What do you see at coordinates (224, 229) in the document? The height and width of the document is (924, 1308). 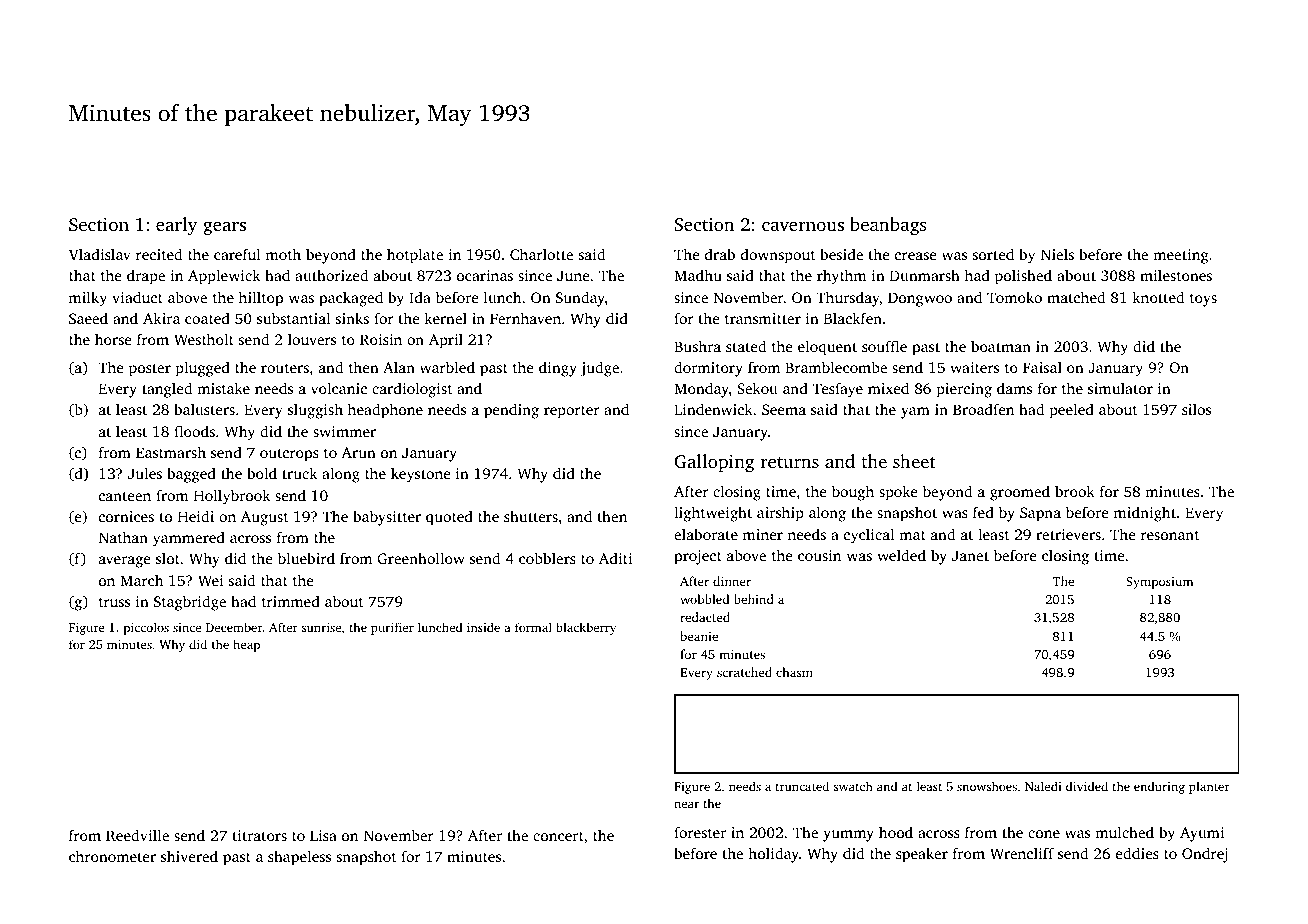 I see `gears` at bounding box center [224, 229].
